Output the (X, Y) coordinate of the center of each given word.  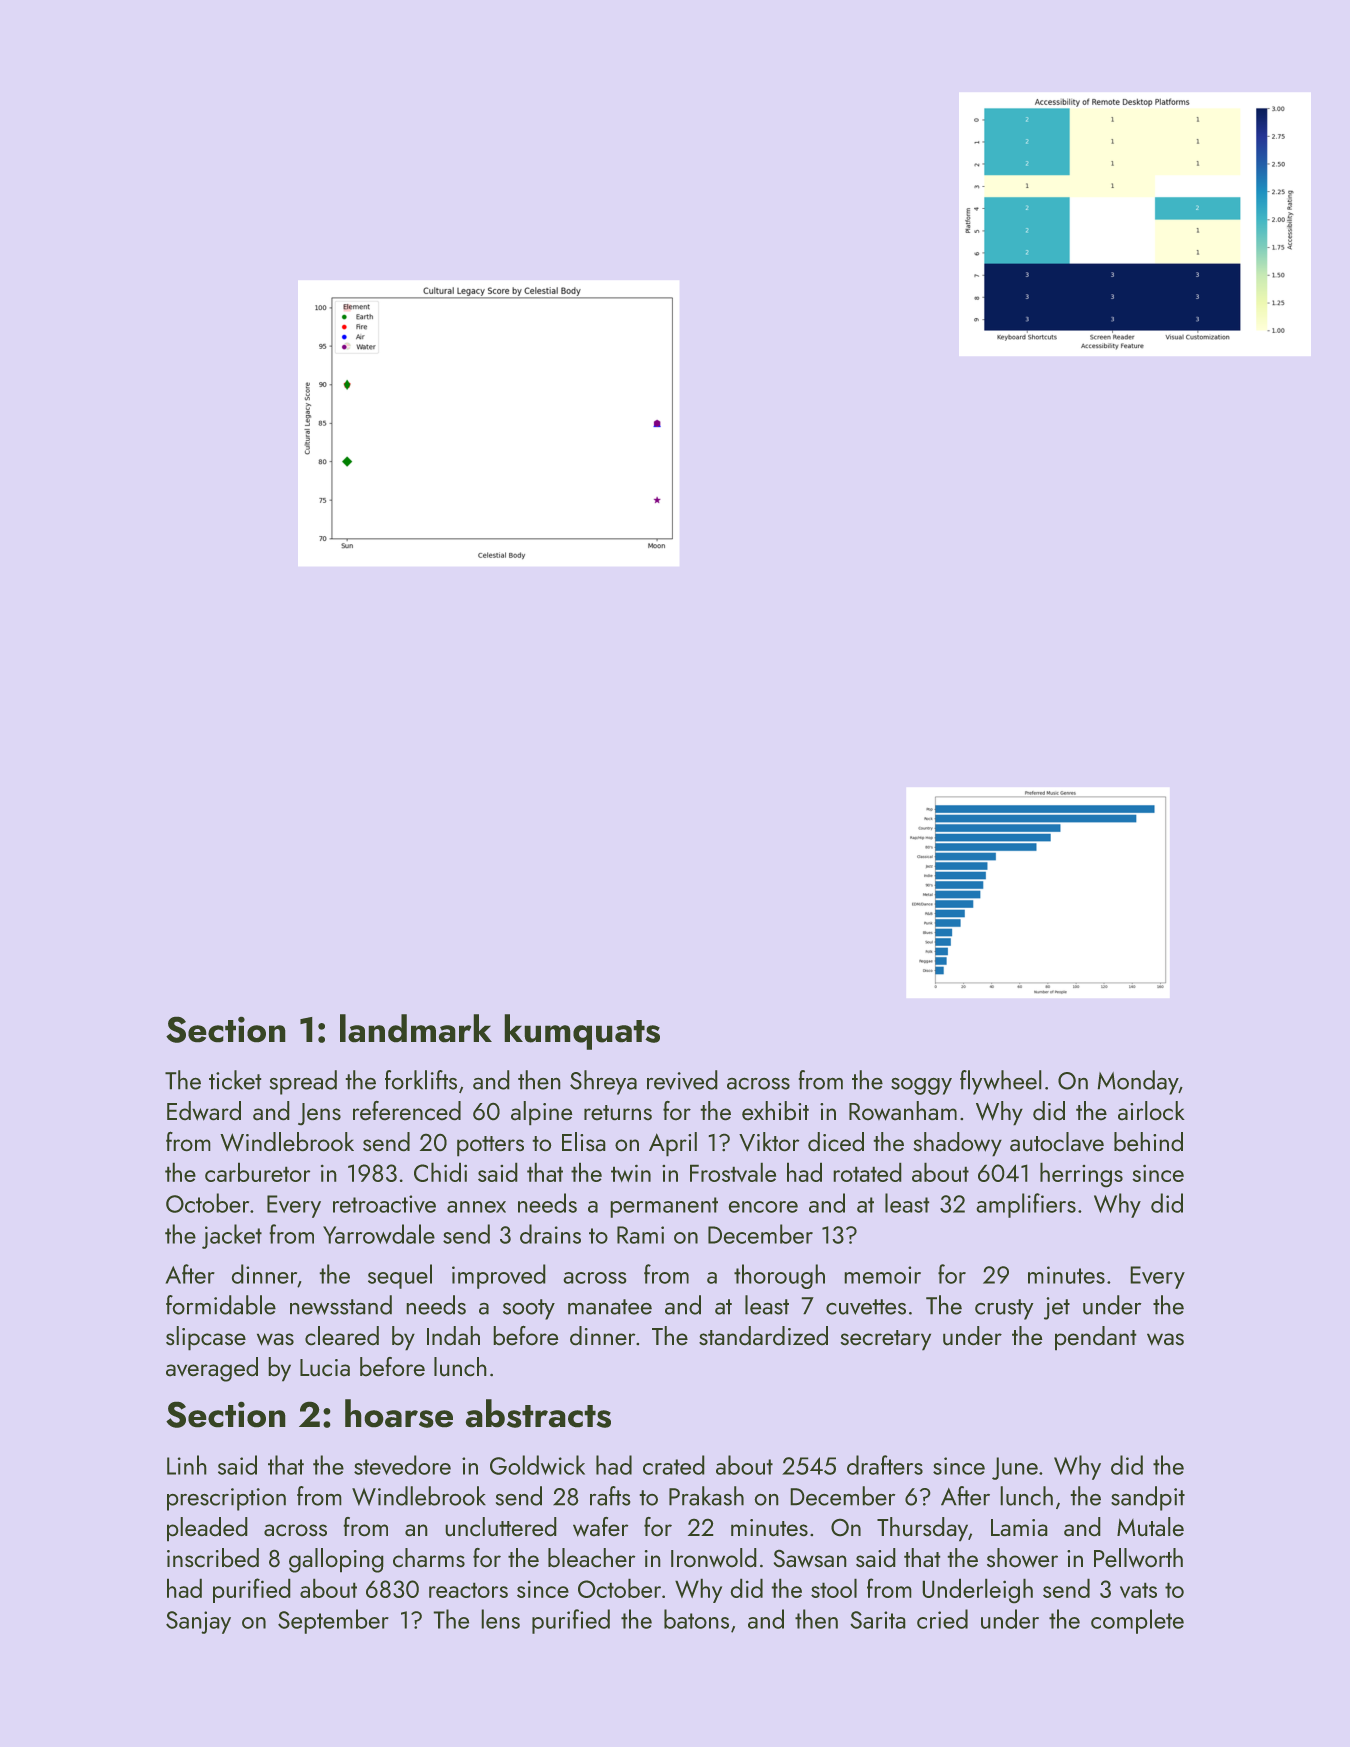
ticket (235, 1080)
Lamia (1019, 1527)
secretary (886, 1340)
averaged (212, 1369)
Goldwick (537, 1465)
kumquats (582, 1032)
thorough (779, 1276)
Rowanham (903, 1111)
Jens (319, 1114)
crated (673, 1465)
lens (501, 1619)
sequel (400, 1276)
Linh (186, 1465)
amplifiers (1026, 1205)
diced (836, 1141)
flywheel (1000, 1082)
